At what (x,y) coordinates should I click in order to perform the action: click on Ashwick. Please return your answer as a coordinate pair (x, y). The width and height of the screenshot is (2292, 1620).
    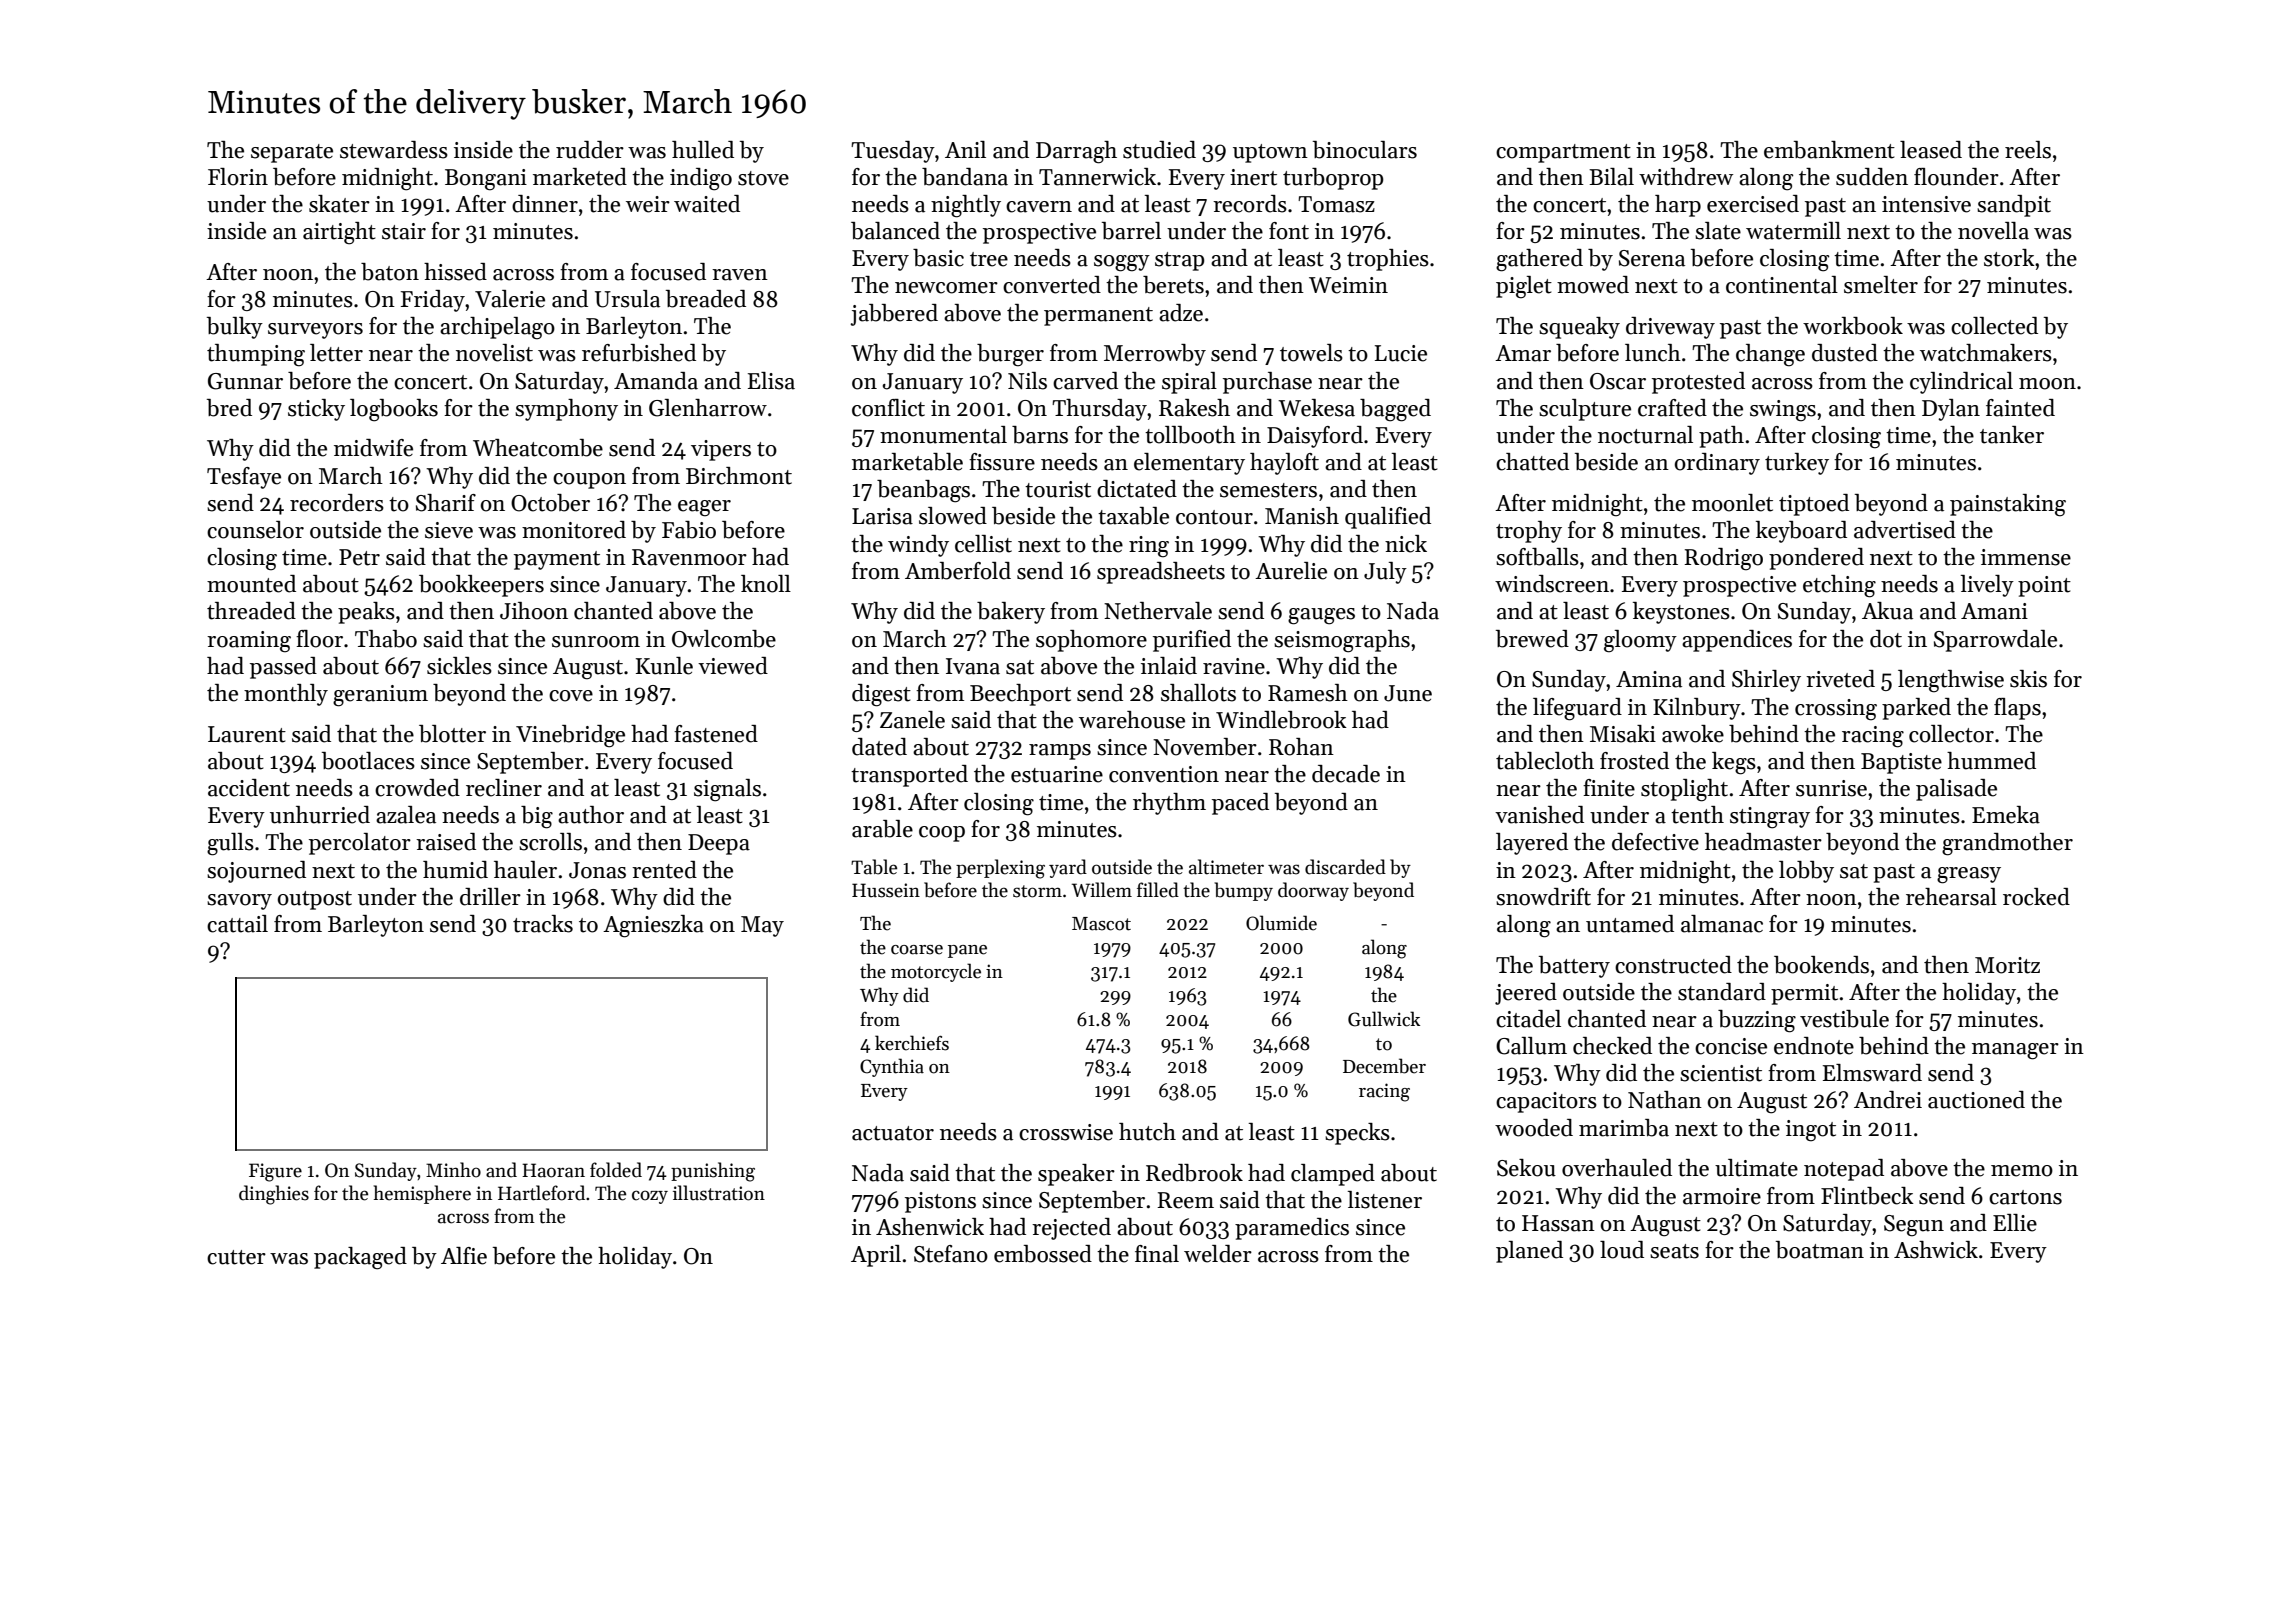
    Looking at the image, I should click on (1936, 1250).
